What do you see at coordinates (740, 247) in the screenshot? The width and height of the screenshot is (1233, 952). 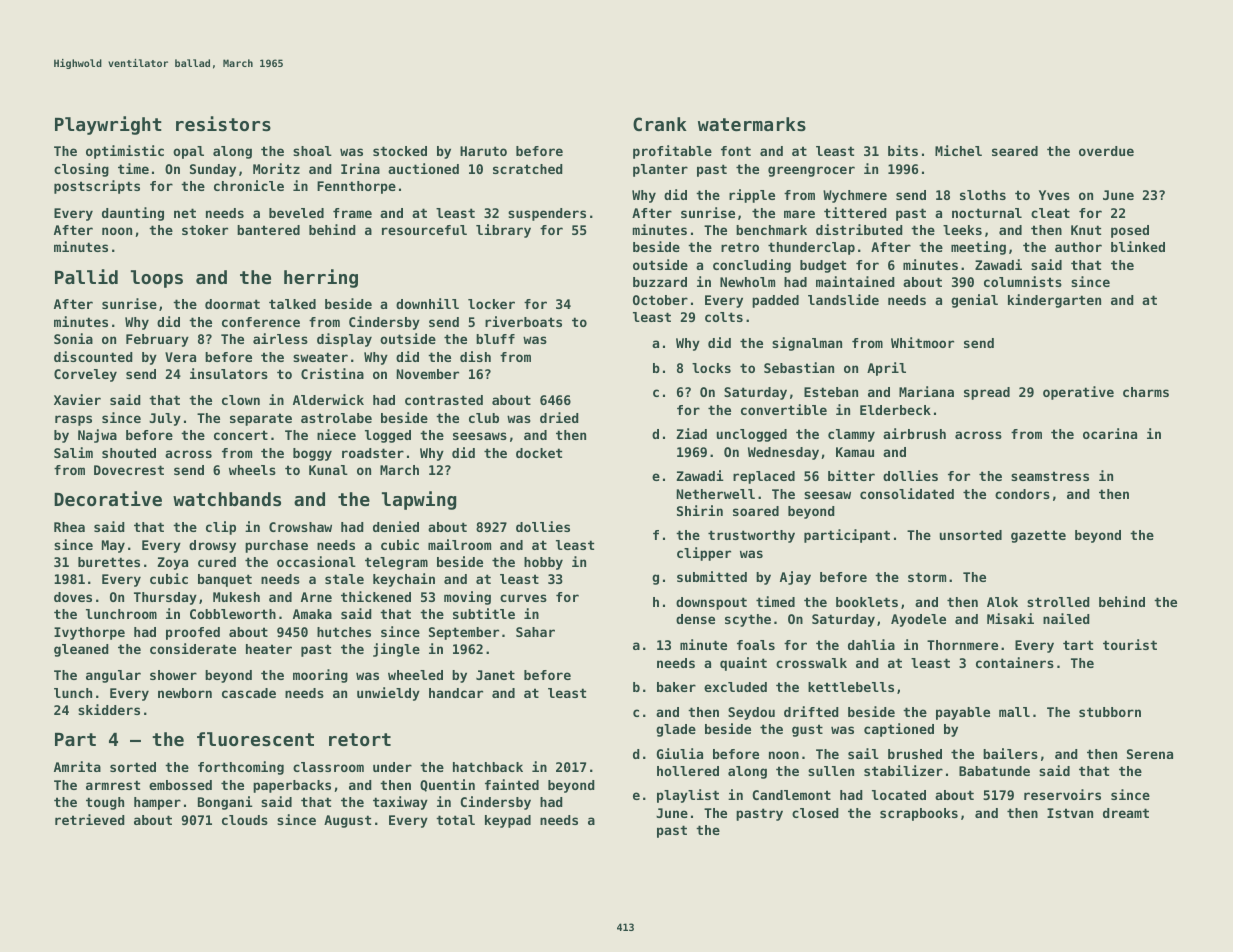 I see `retro` at bounding box center [740, 247].
